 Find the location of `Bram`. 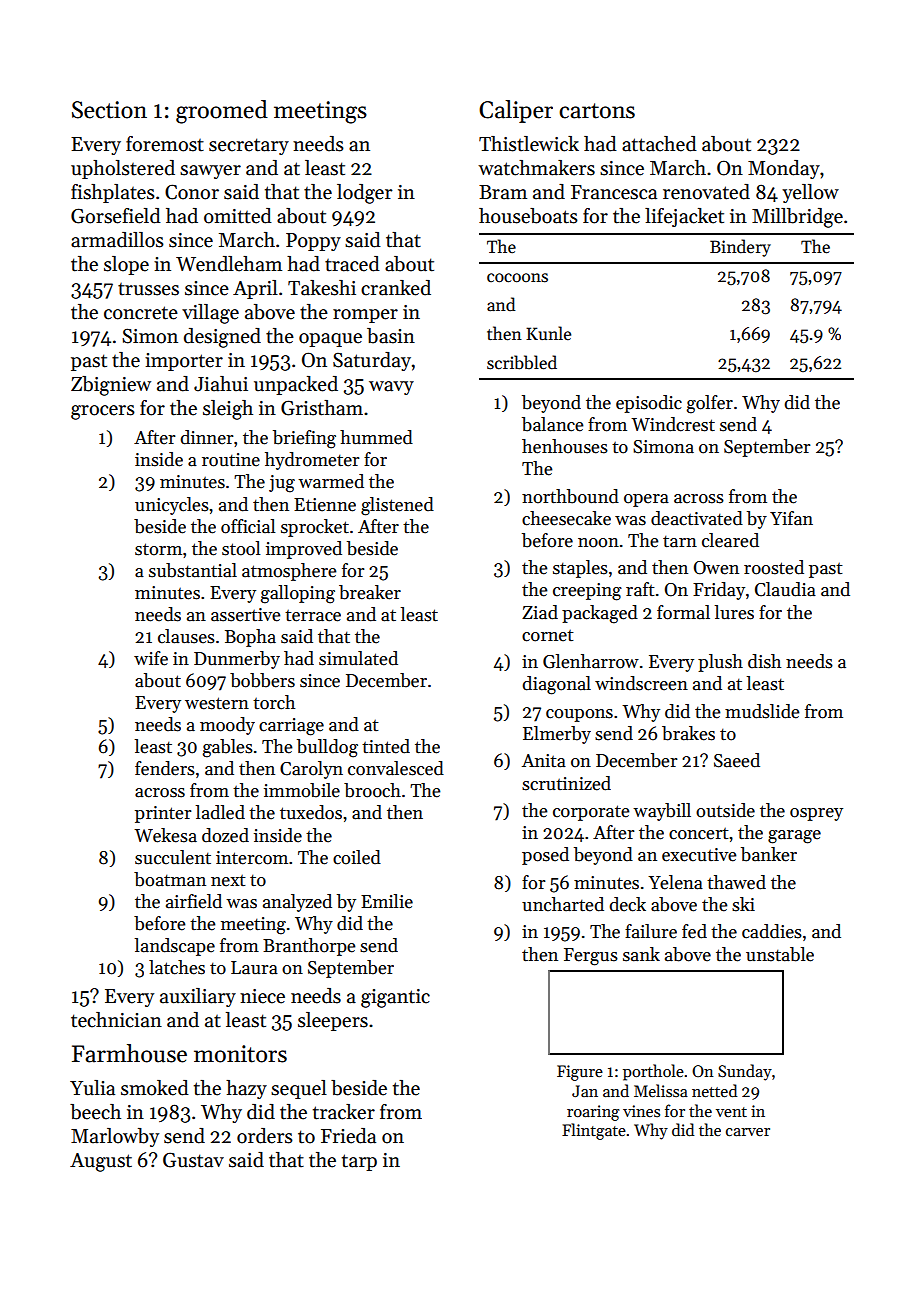

Bram is located at coordinates (503, 192).
